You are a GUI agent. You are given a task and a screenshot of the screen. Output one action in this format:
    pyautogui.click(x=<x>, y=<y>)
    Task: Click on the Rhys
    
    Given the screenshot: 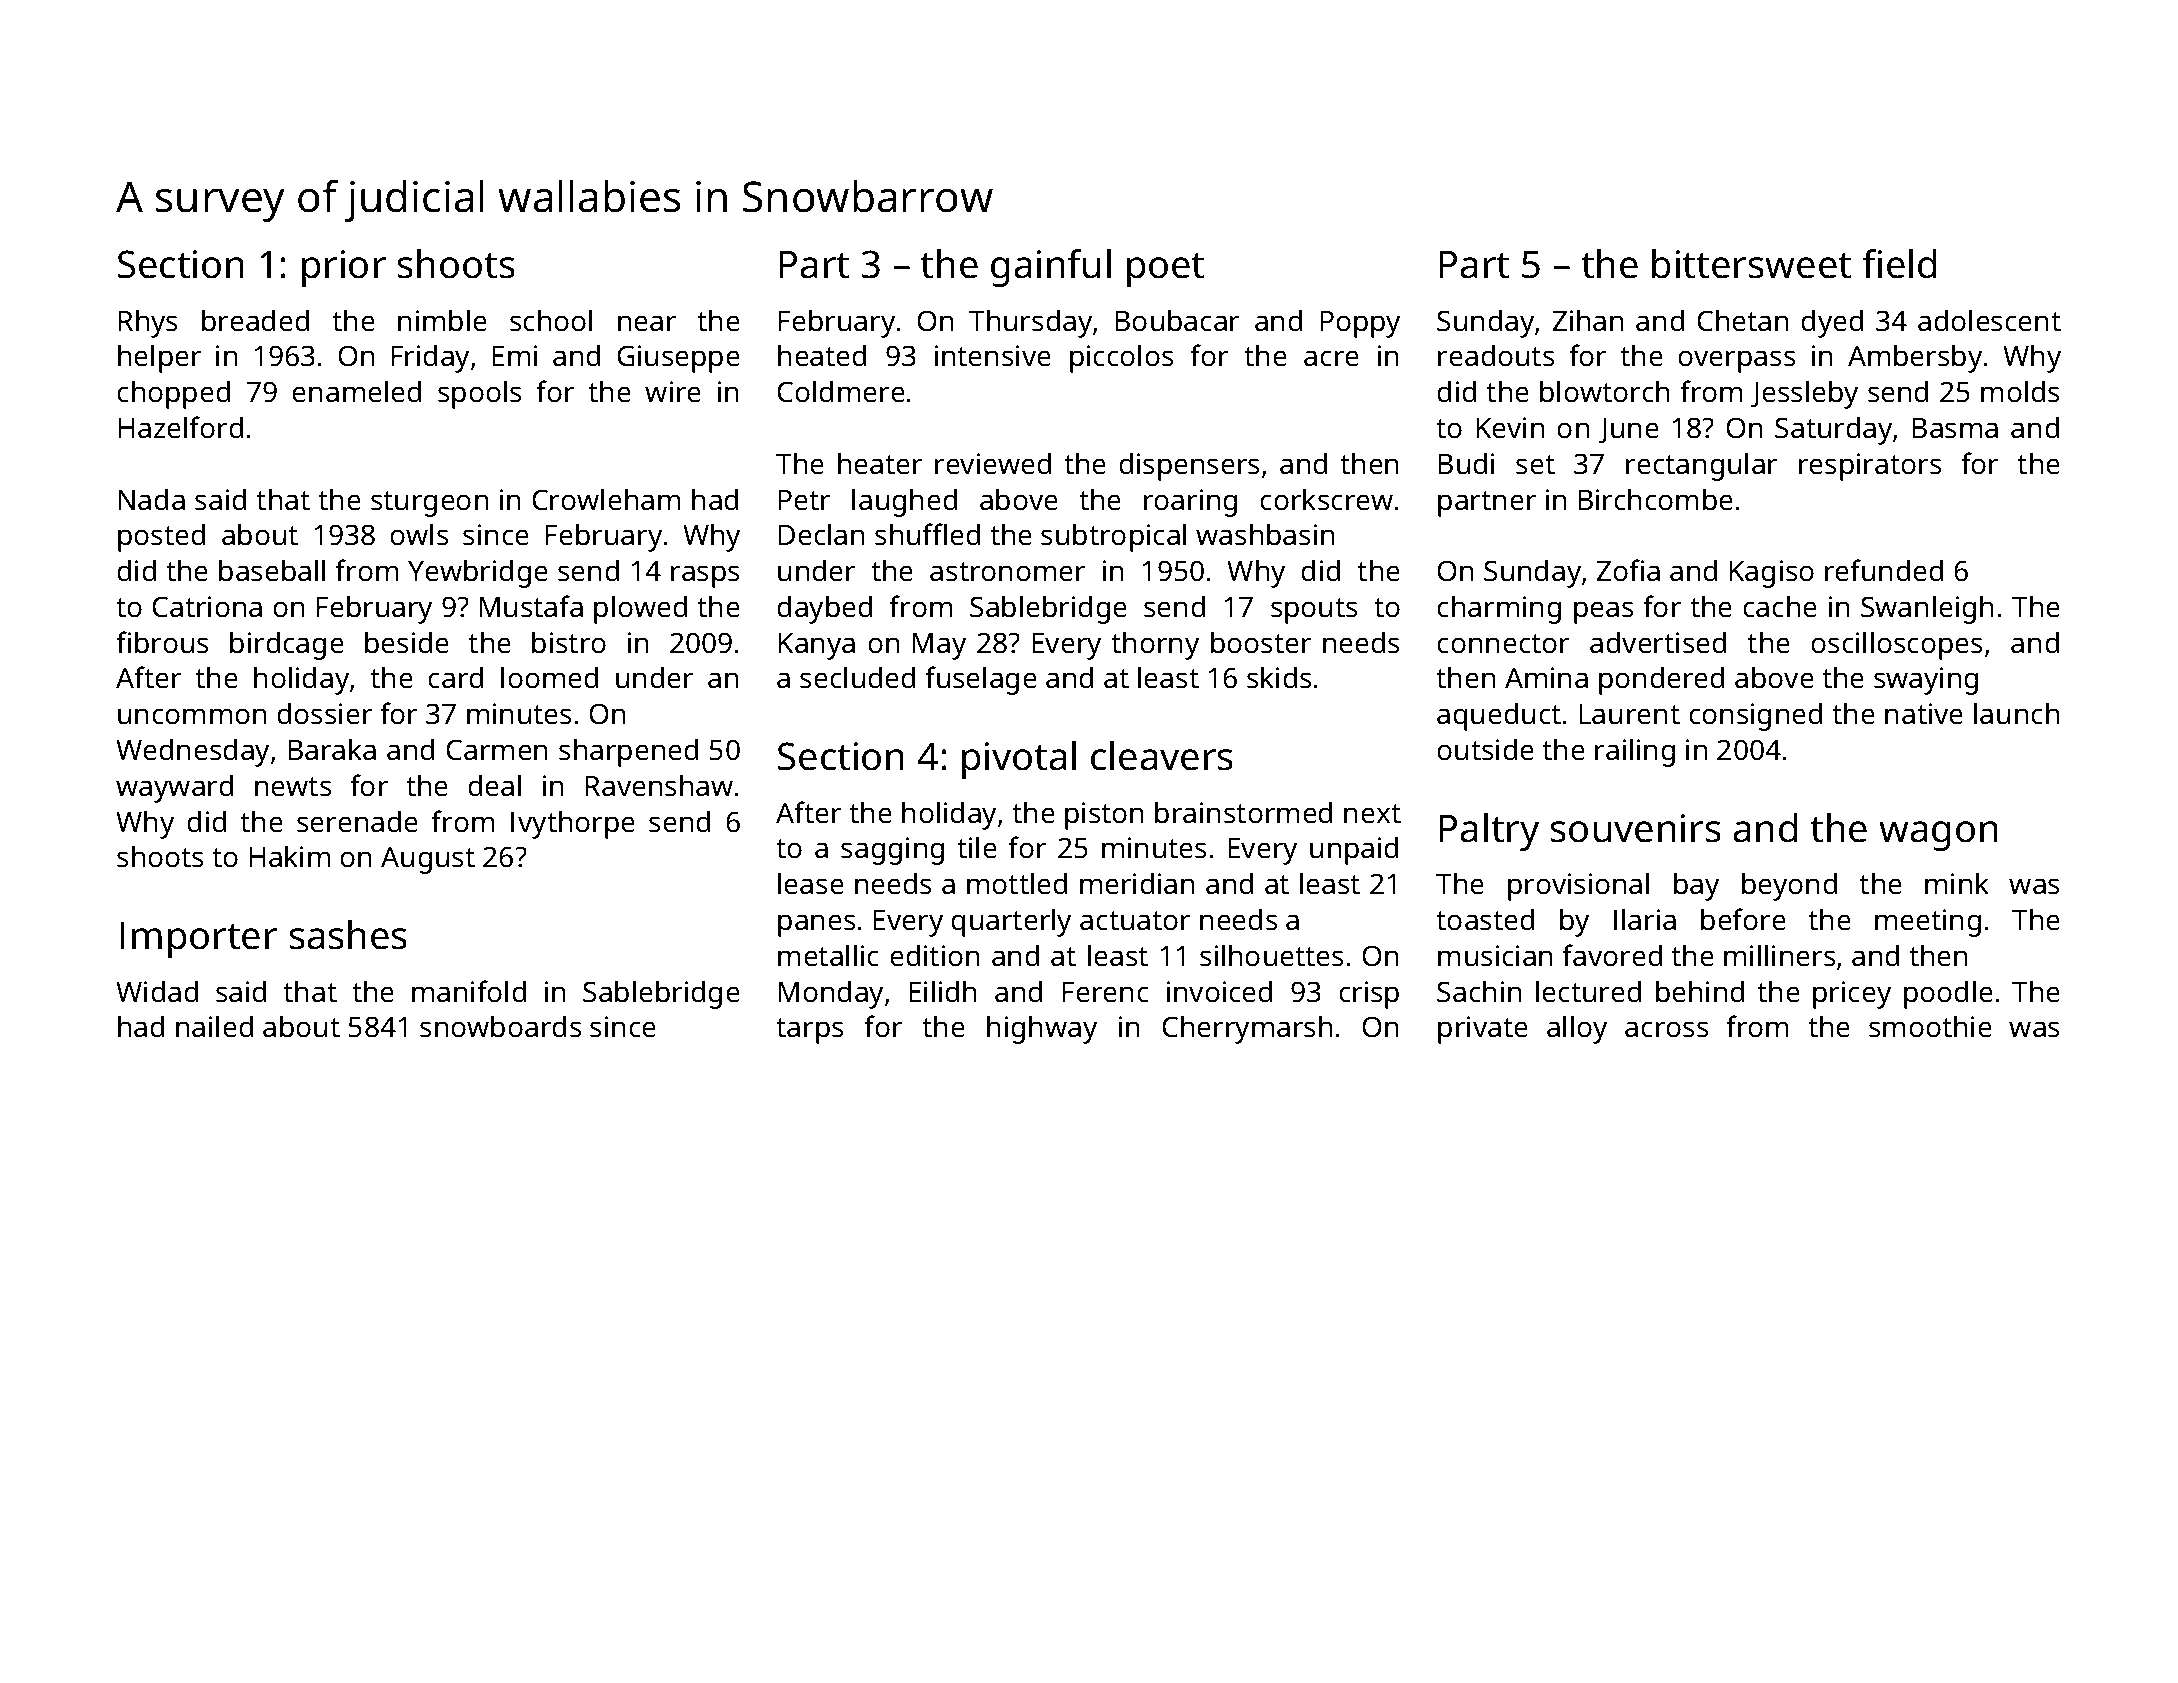 What is the action you would take?
    pyautogui.click(x=147, y=323)
